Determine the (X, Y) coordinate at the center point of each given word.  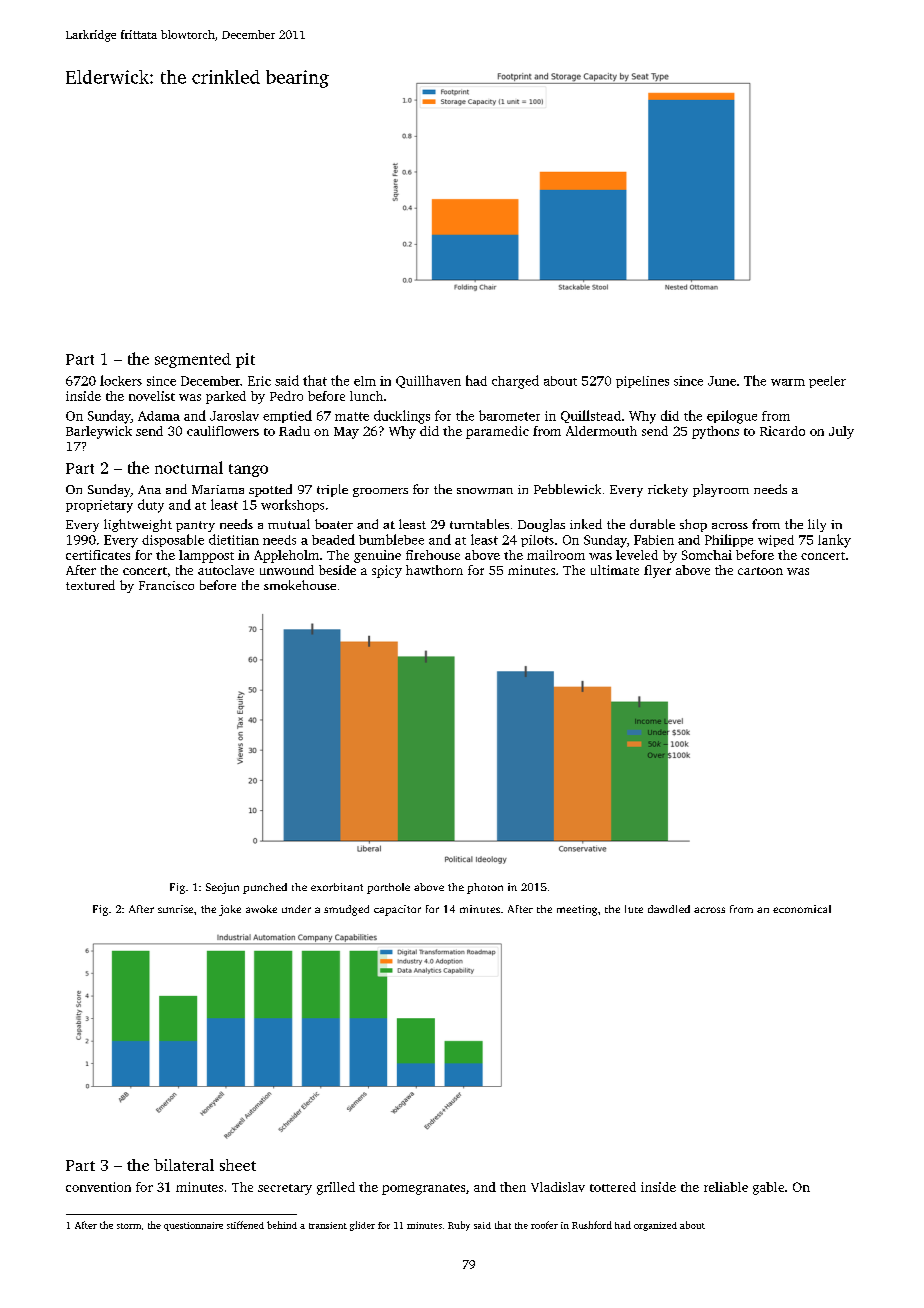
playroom (721, 490)
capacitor (397, 910)
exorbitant (337, 887)
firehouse (433, 555)
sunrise (175, 909)
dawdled (669, 909)
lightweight (138, 525)
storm (129, 1226)
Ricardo (782, 431)
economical (802, 909)
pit (245, 360)
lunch (366, 396)
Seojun (222, 888)
